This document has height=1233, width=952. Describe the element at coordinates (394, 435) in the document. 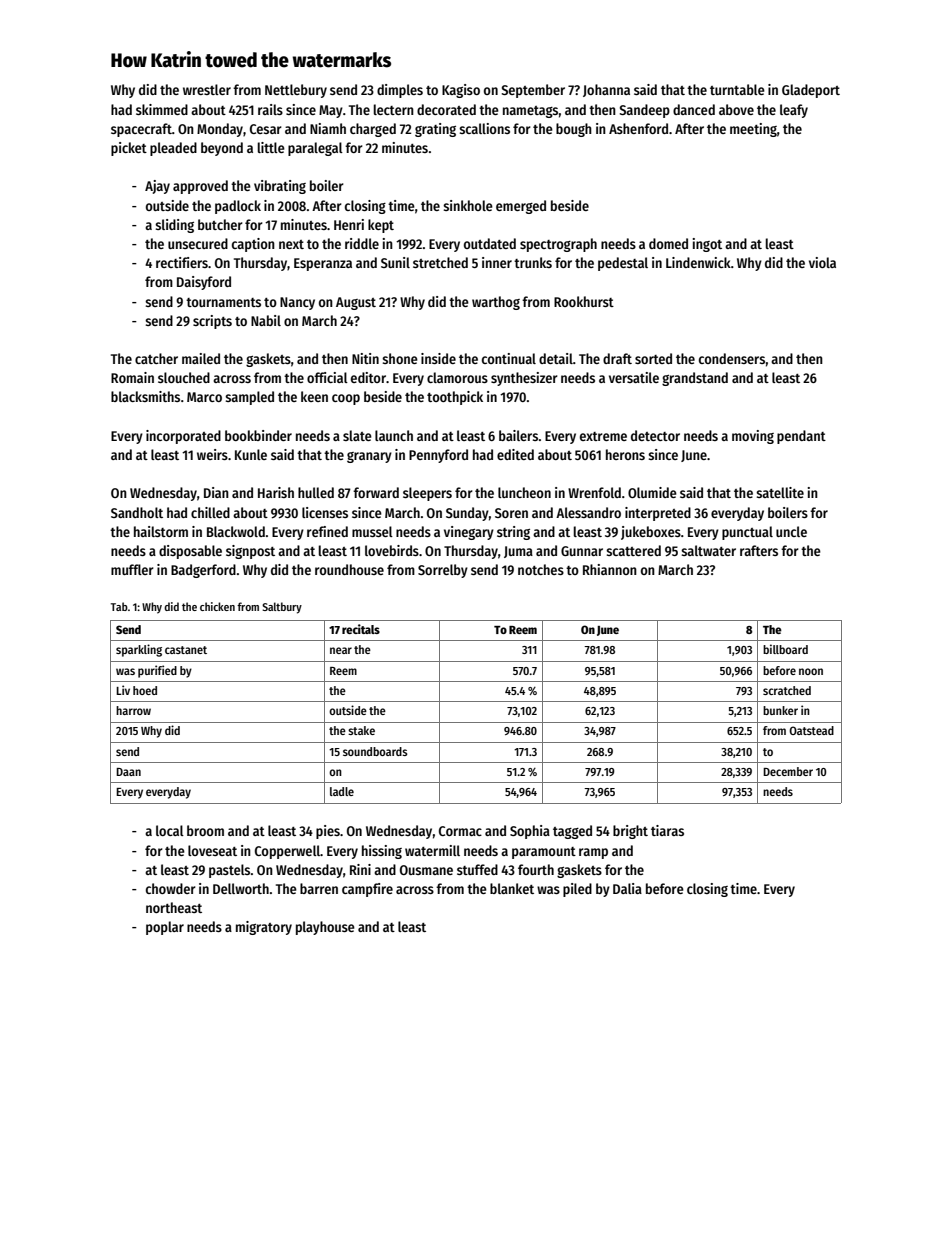

I see `launch` at that location.
